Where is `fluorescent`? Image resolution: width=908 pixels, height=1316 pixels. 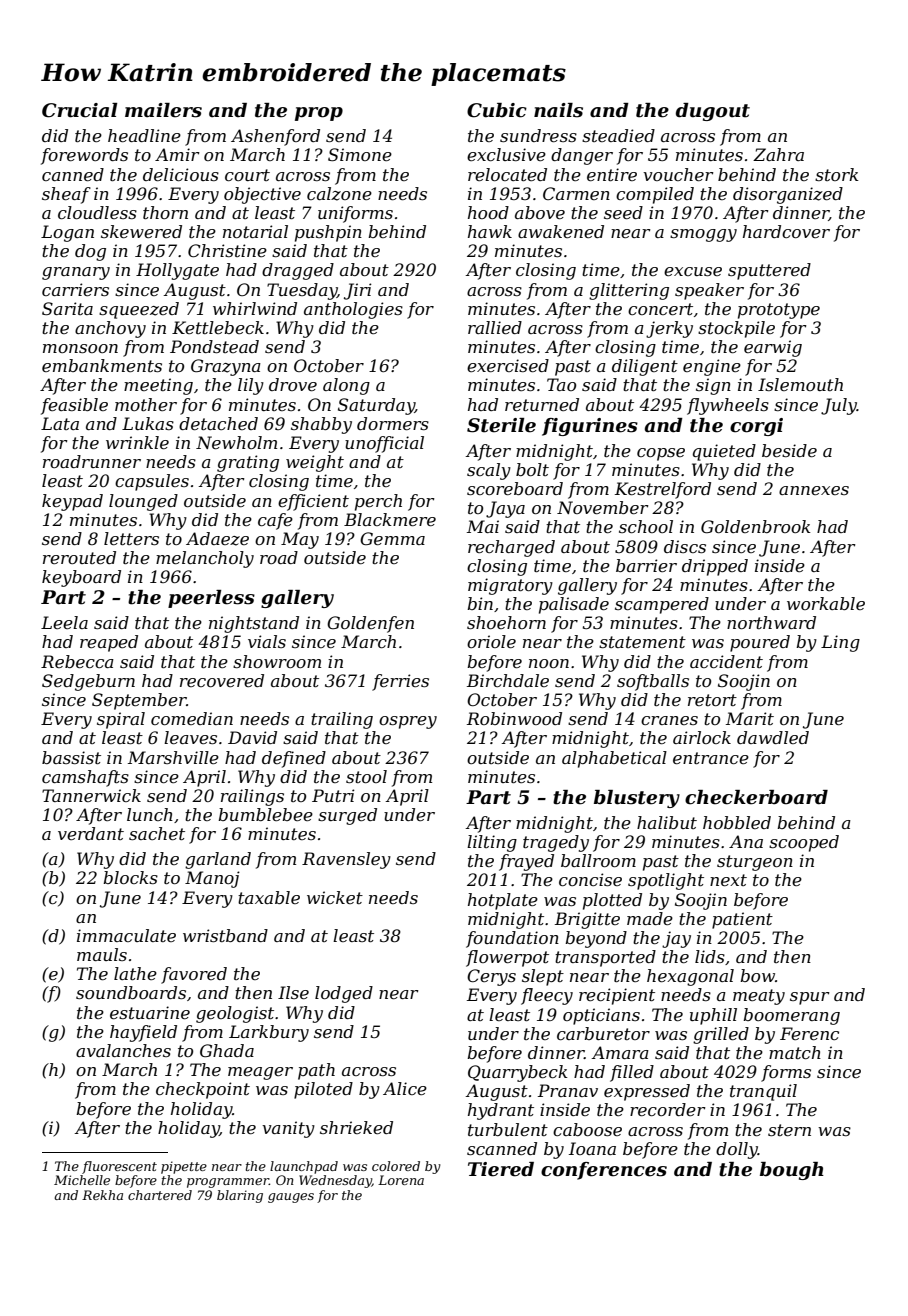 fluorescent is located at coordinates (119, 1167).
